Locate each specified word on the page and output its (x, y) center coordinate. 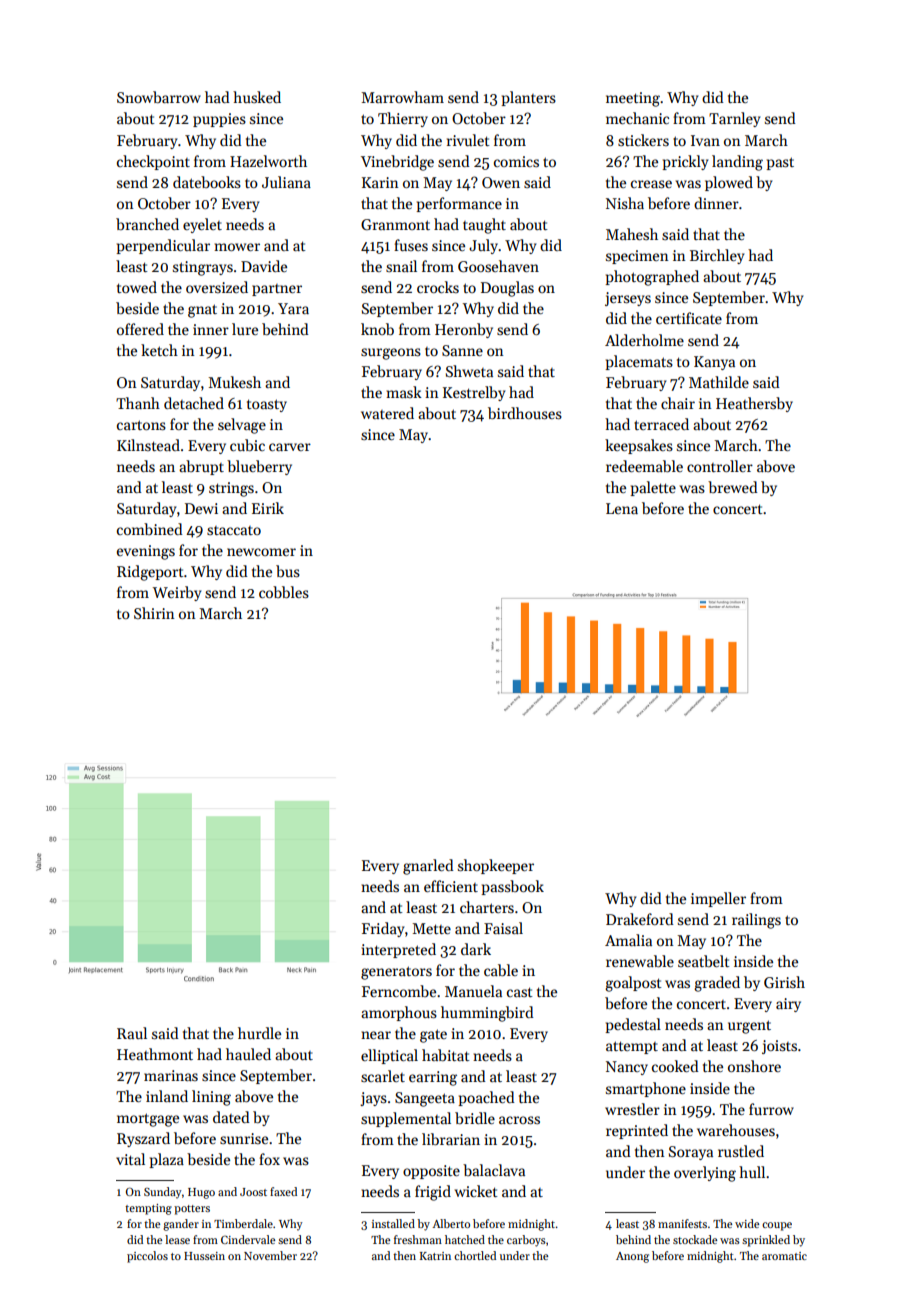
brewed (733, 487)
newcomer (261, 552)
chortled (475, 1255)
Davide (264, 266)
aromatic (784, 1256)
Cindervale (248, 1239)
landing (737, 163)
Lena (622, 508)
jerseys (628, 299)
